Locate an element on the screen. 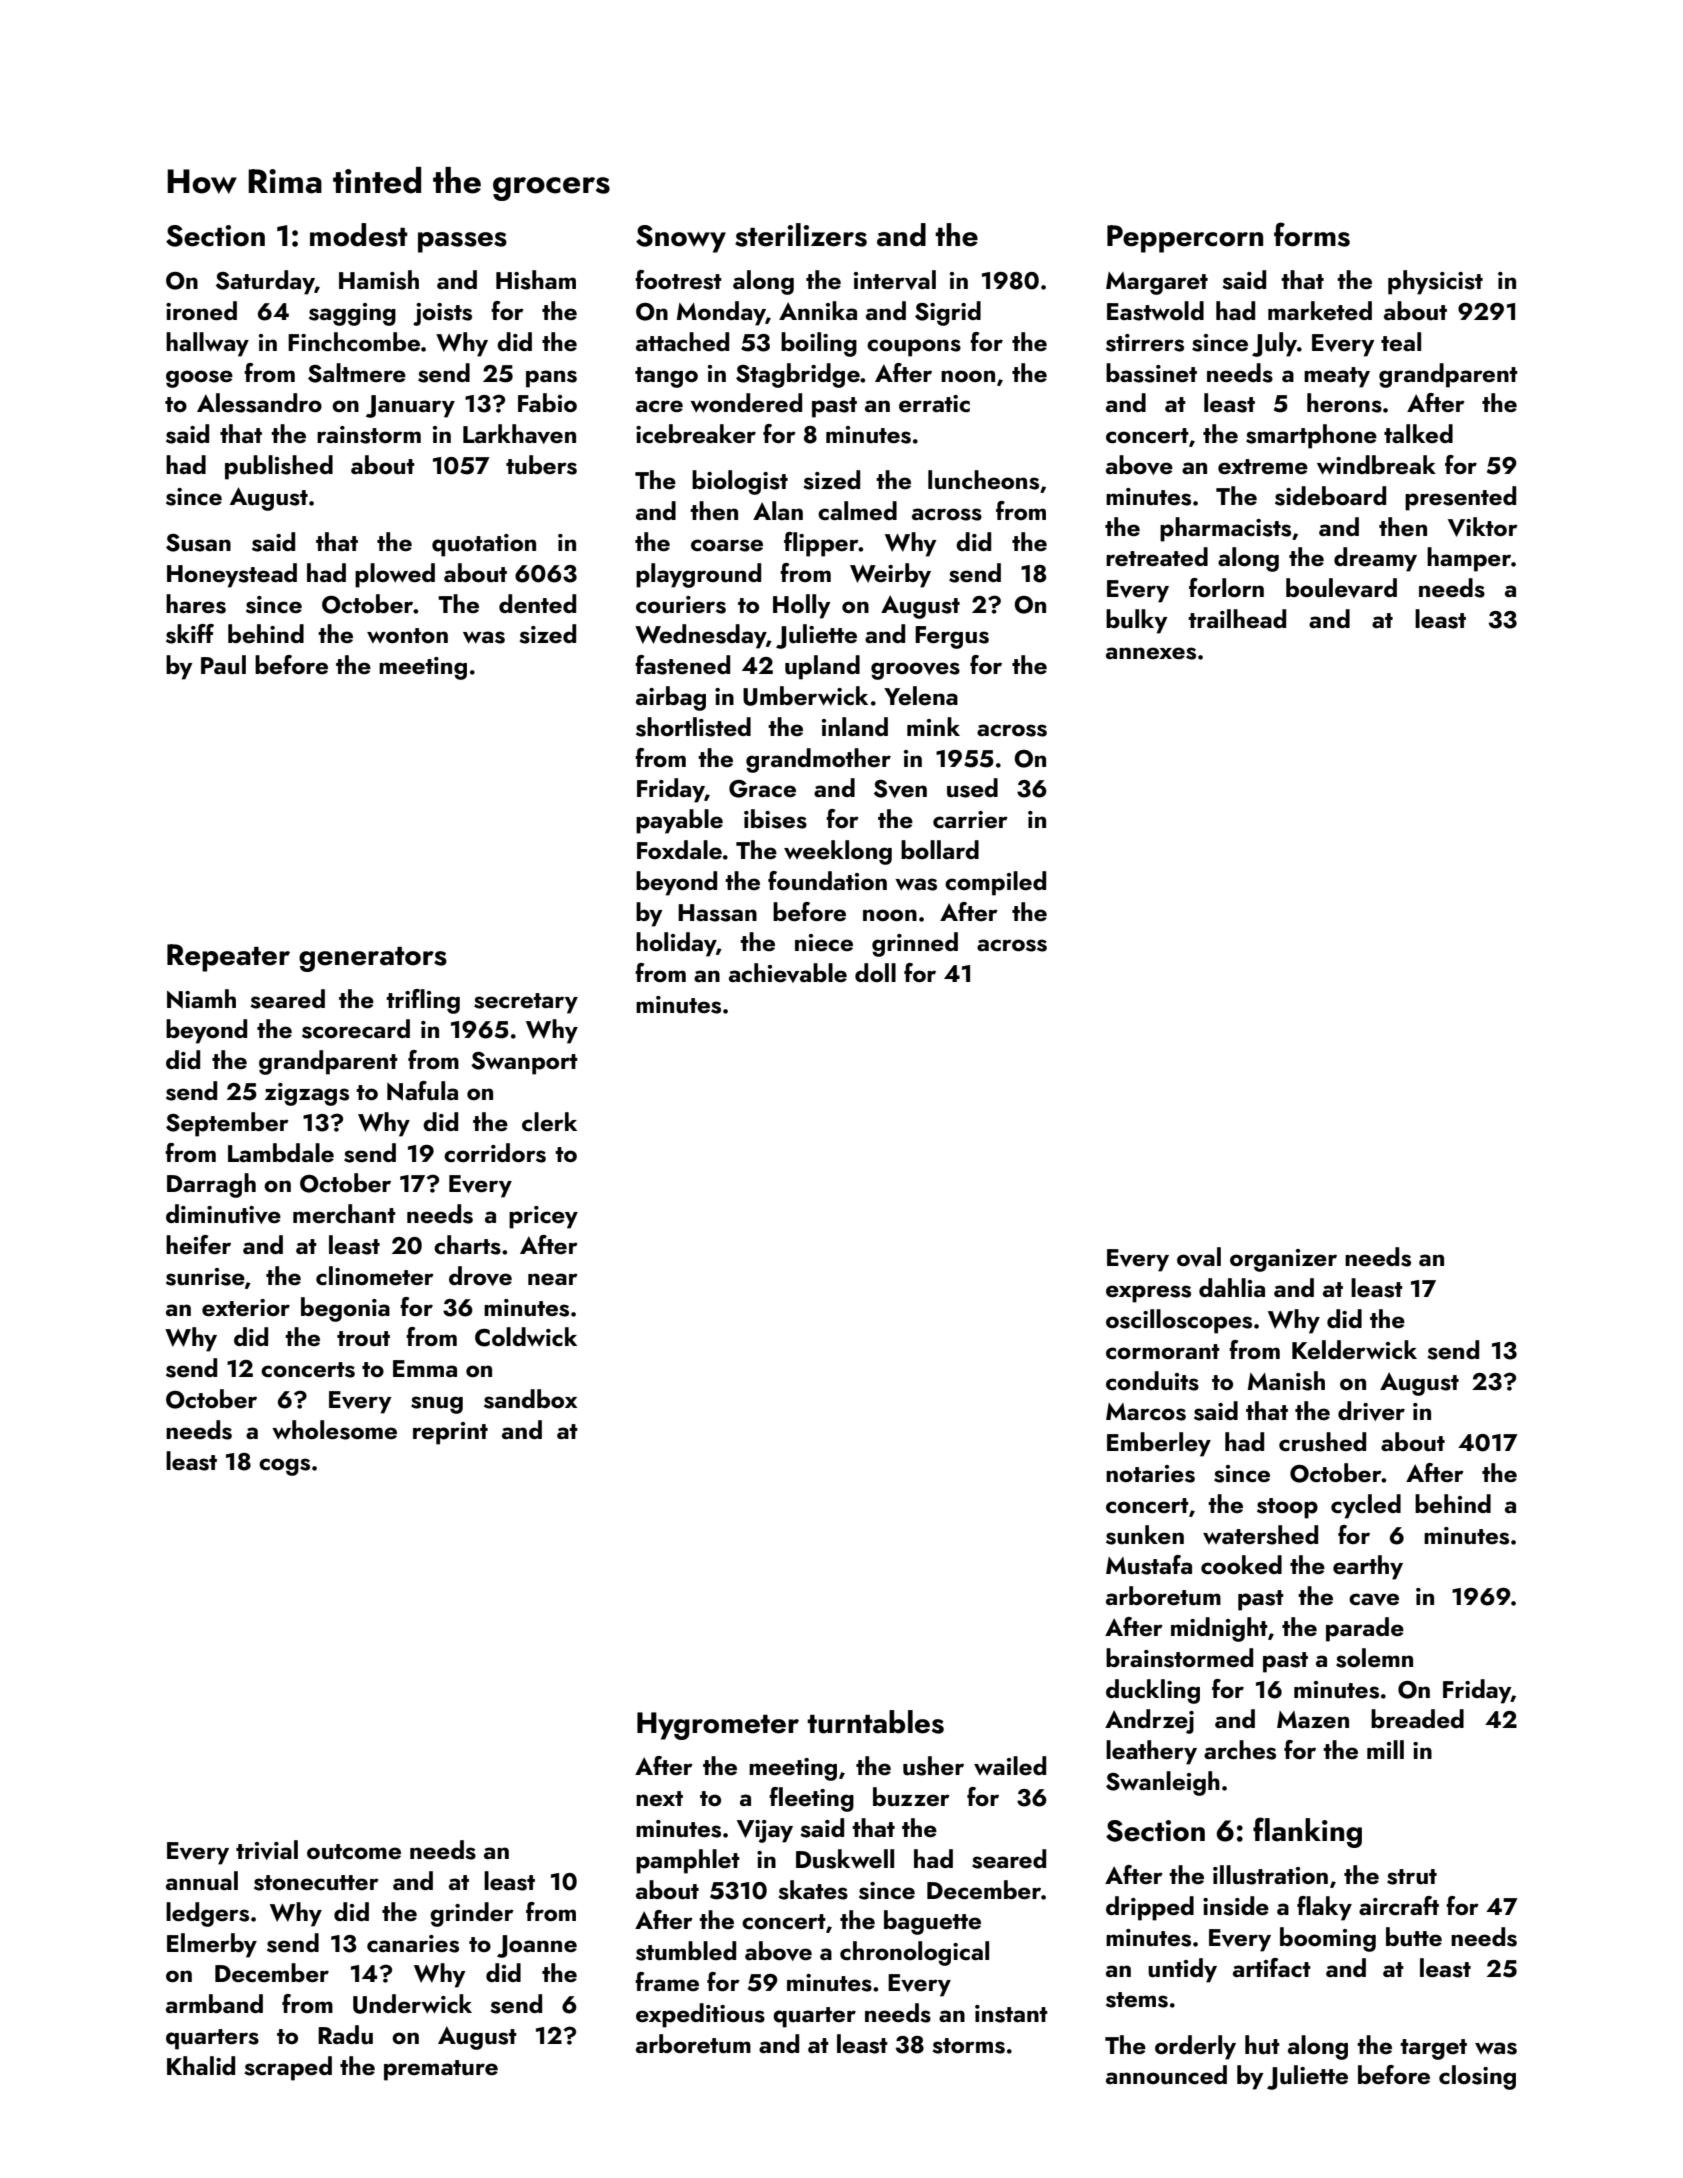 The width and height of the screenshot is (1683, 2178). Elmerby is located at coordinates (212, 1945).
